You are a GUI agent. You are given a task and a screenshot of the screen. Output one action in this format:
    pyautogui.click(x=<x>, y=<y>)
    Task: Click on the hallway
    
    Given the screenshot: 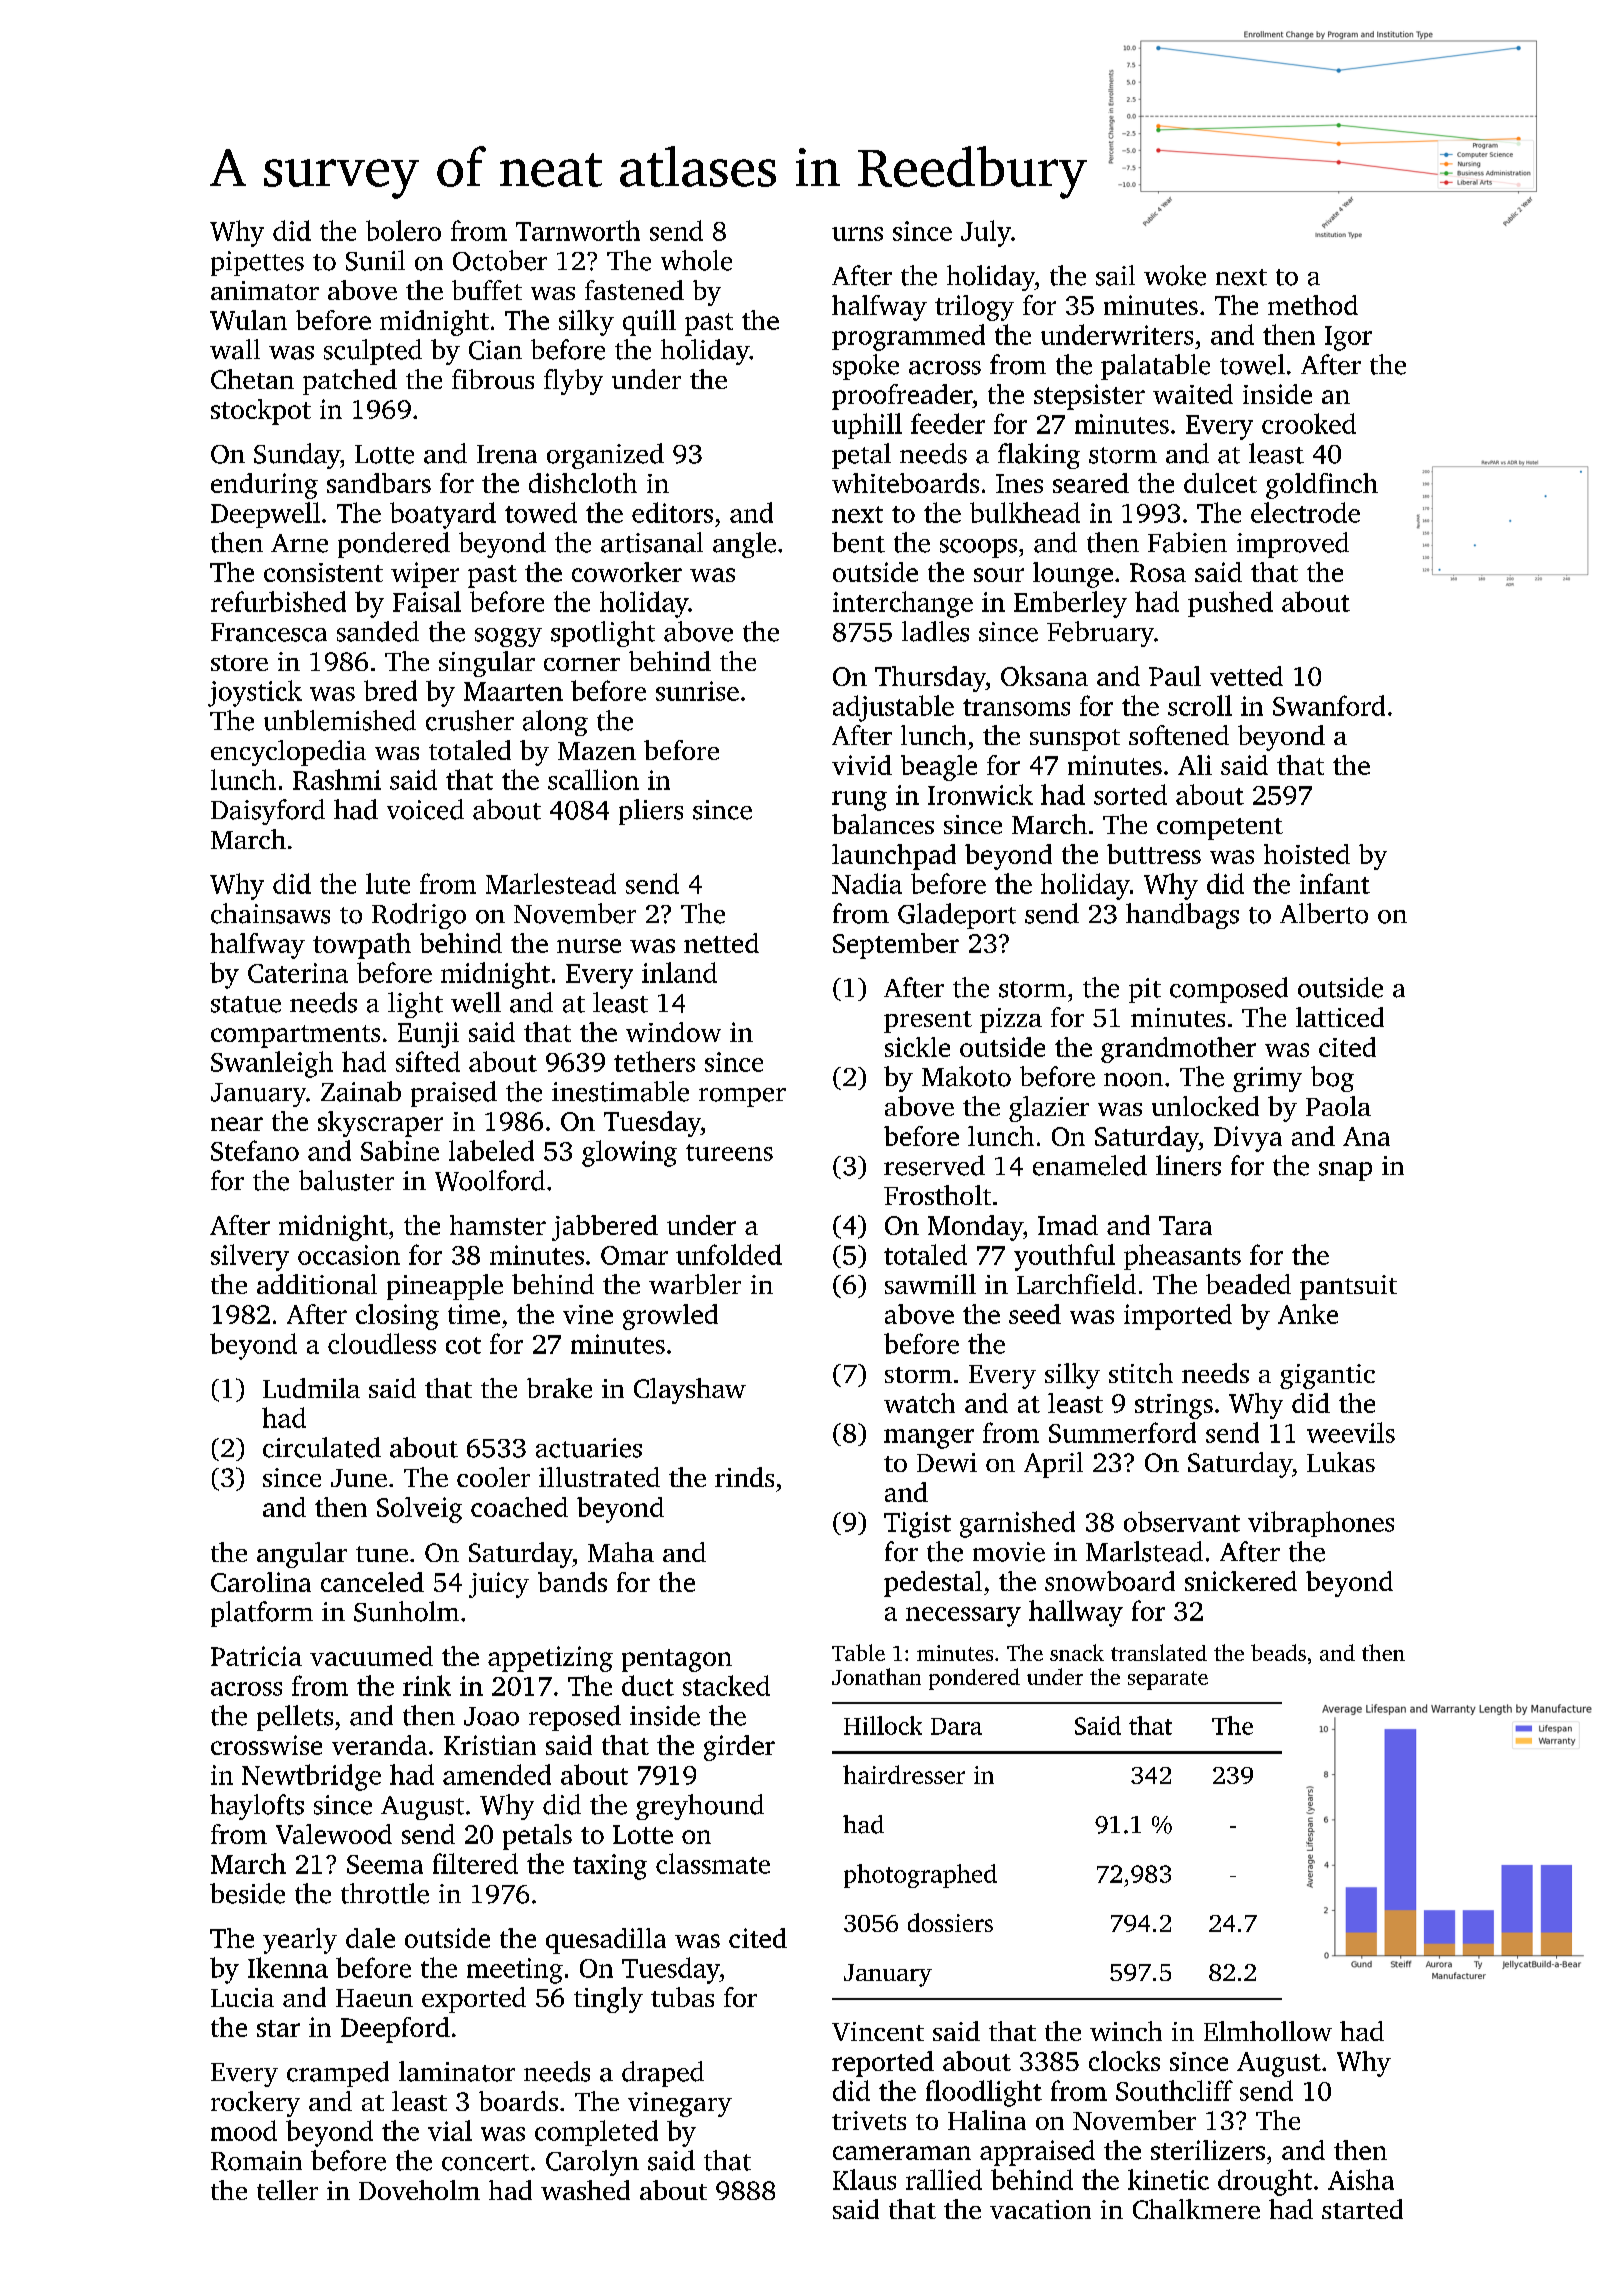 What is the action you would take?
    pyautogui.click(x=1076, y=1613)
